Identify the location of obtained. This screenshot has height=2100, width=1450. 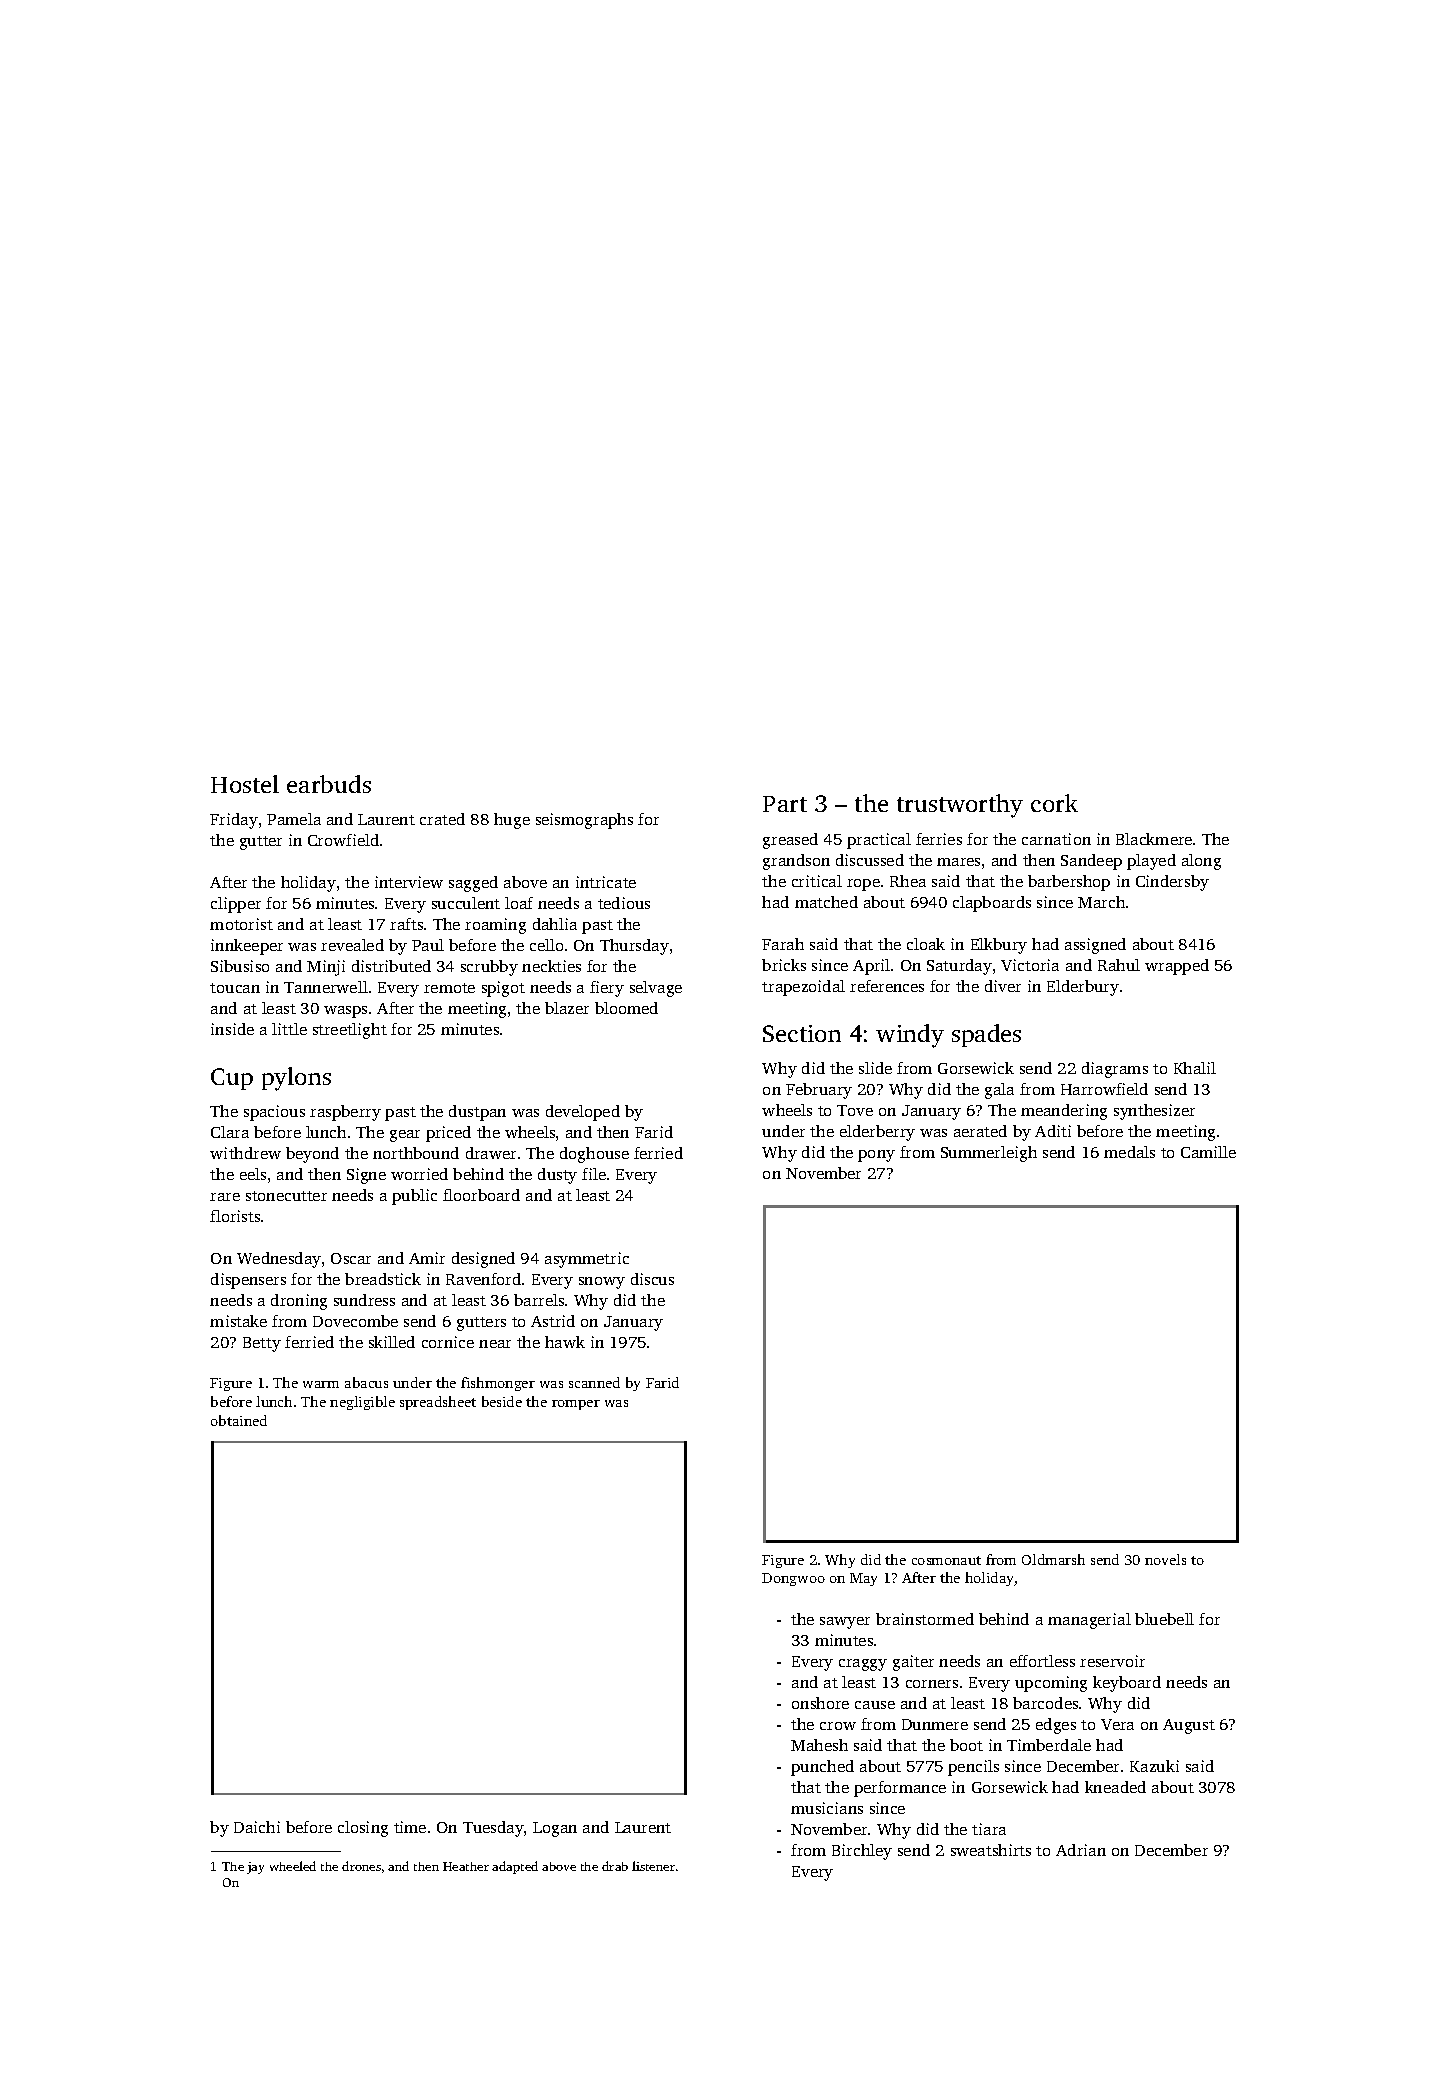
(239, 1420).
